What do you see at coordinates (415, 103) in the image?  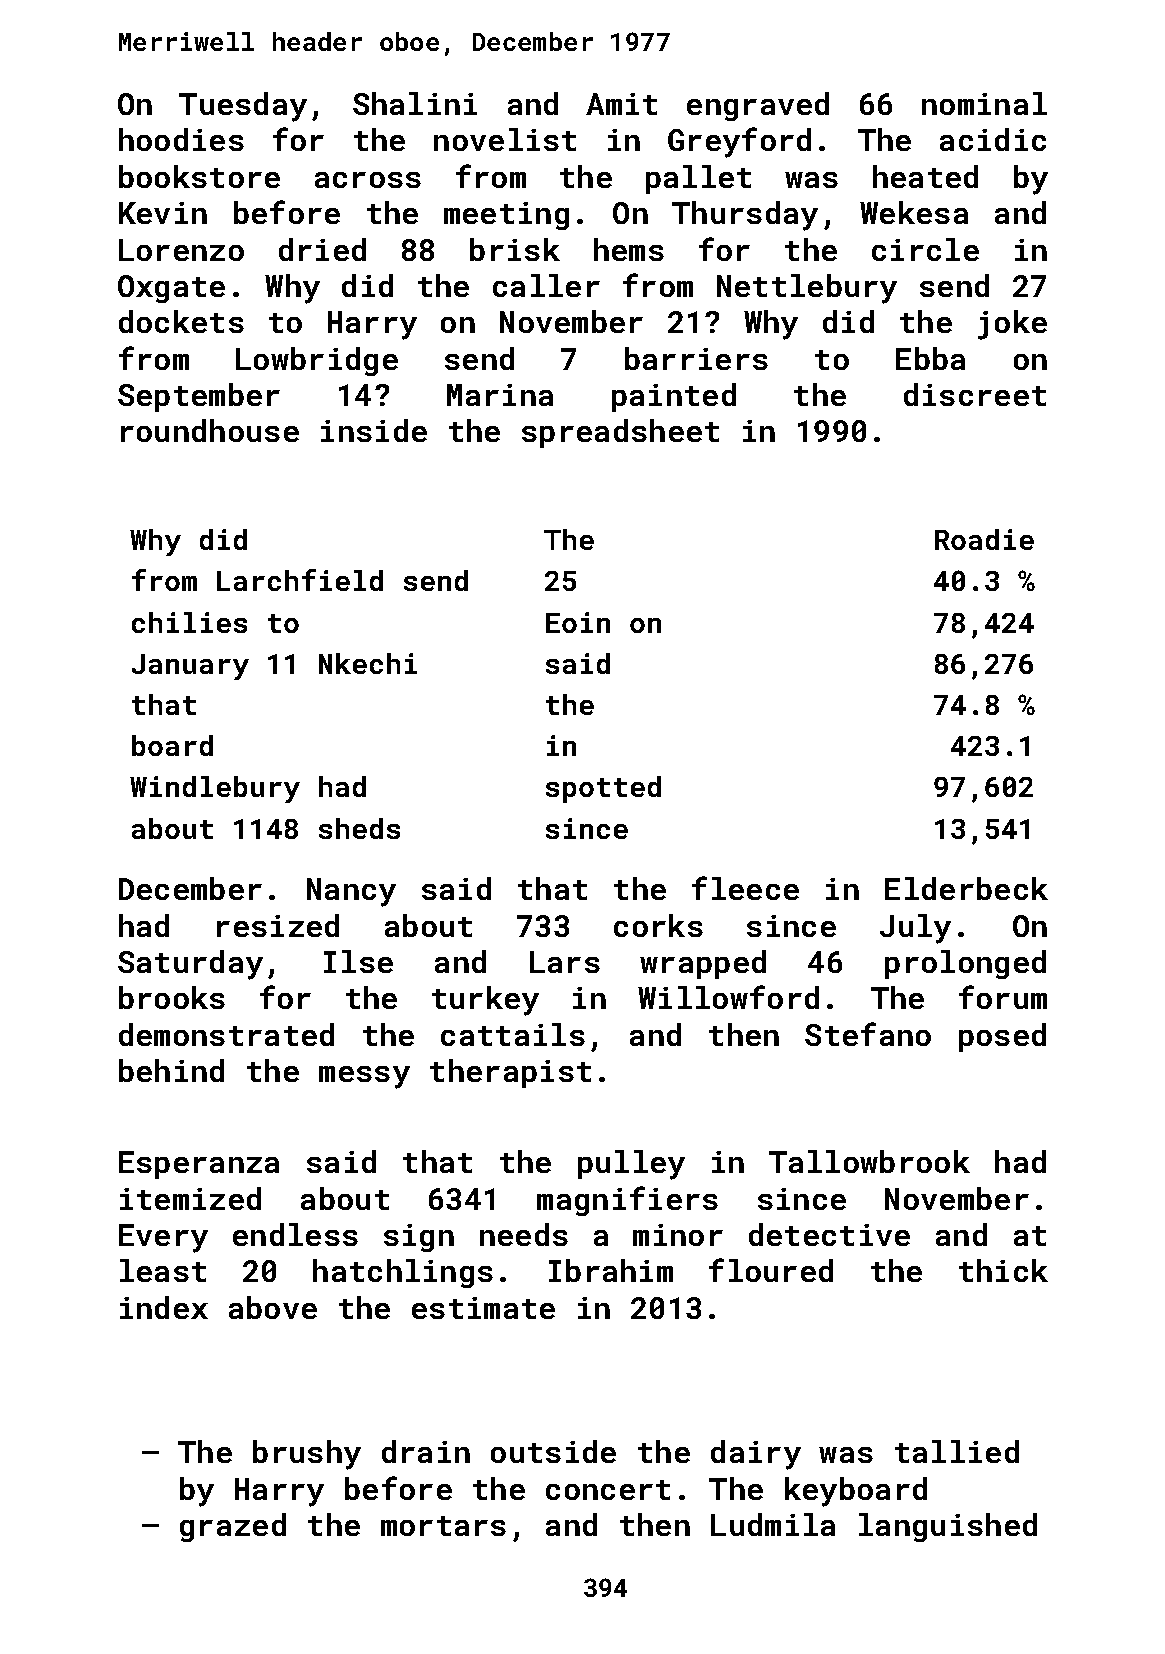 I see `Shalini` at bounding box center [415, 103].
